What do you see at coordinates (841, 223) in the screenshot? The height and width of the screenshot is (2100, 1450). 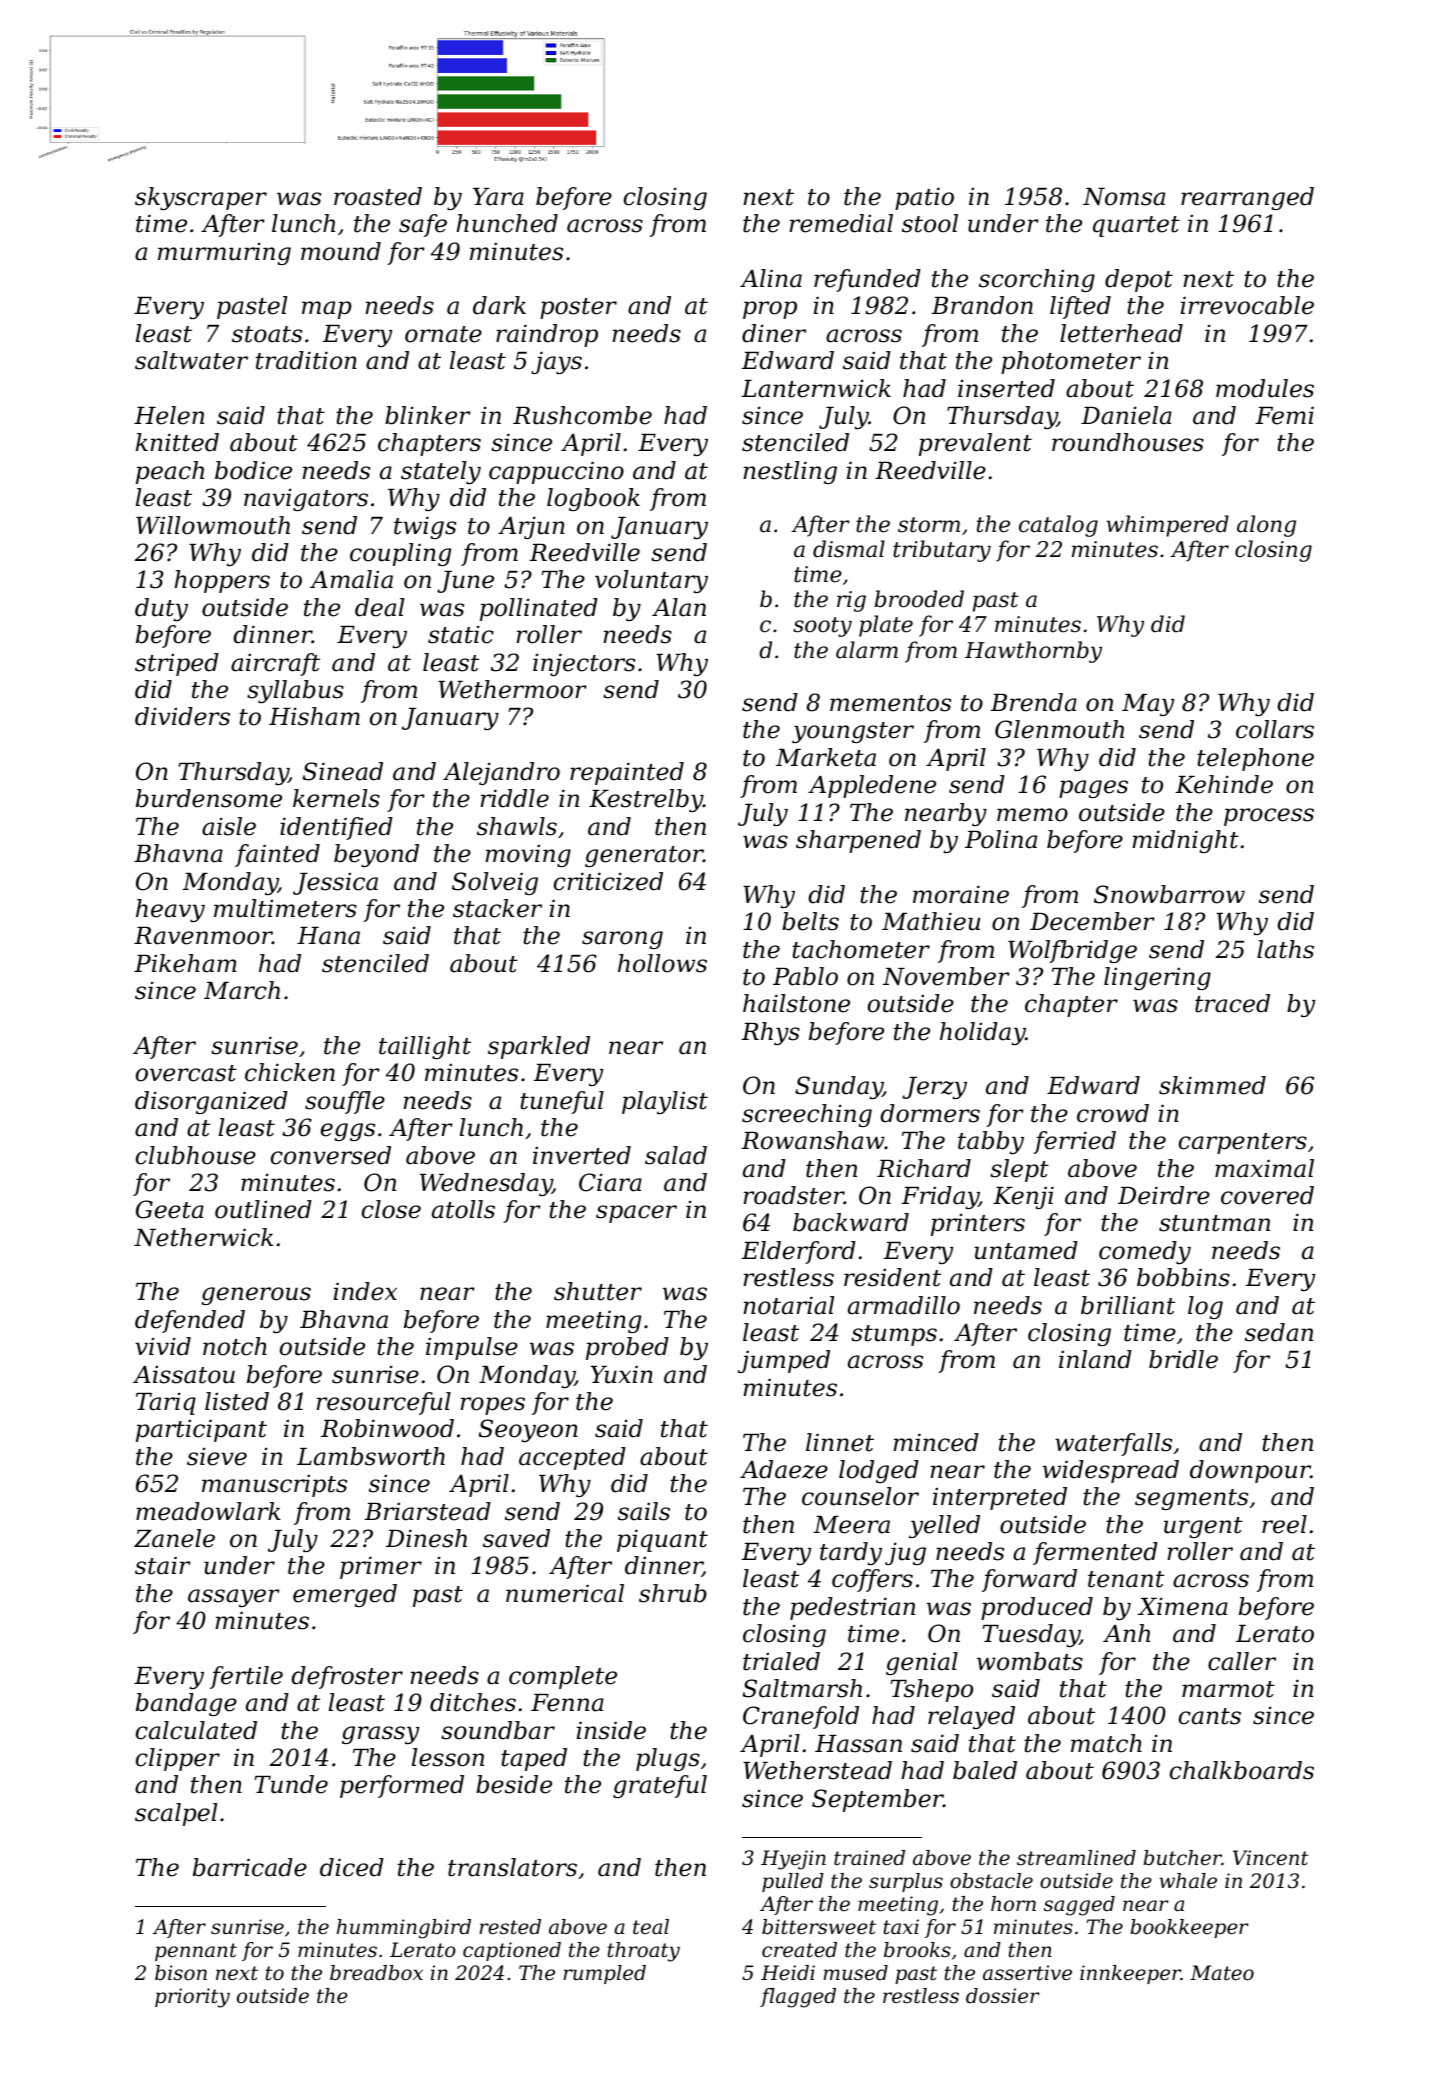 I see `remedial` at bounding box center [841, 223].
